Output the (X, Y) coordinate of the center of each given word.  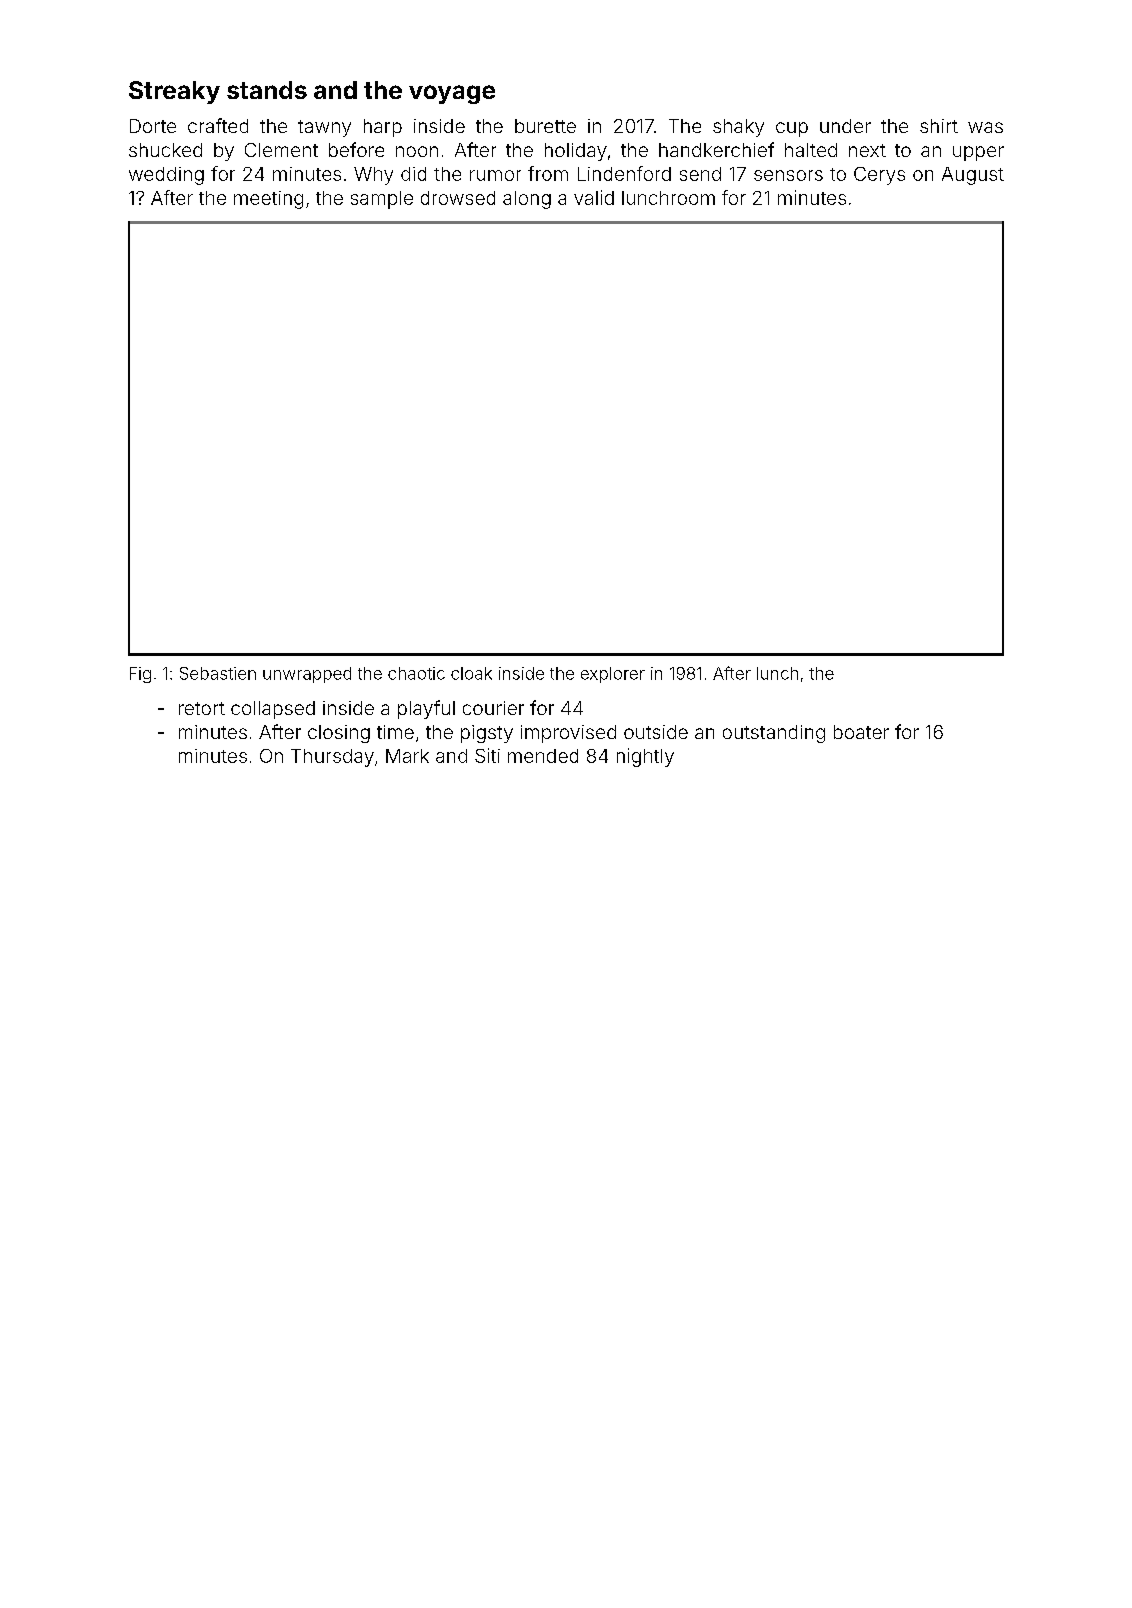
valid (594, 197)
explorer (613, 675)
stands (267, 90)
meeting (268, 200)
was (985, 127)
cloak (471, 673)
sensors (788, 175)
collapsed (273, 710)
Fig (140, 675)
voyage (452, 94)
